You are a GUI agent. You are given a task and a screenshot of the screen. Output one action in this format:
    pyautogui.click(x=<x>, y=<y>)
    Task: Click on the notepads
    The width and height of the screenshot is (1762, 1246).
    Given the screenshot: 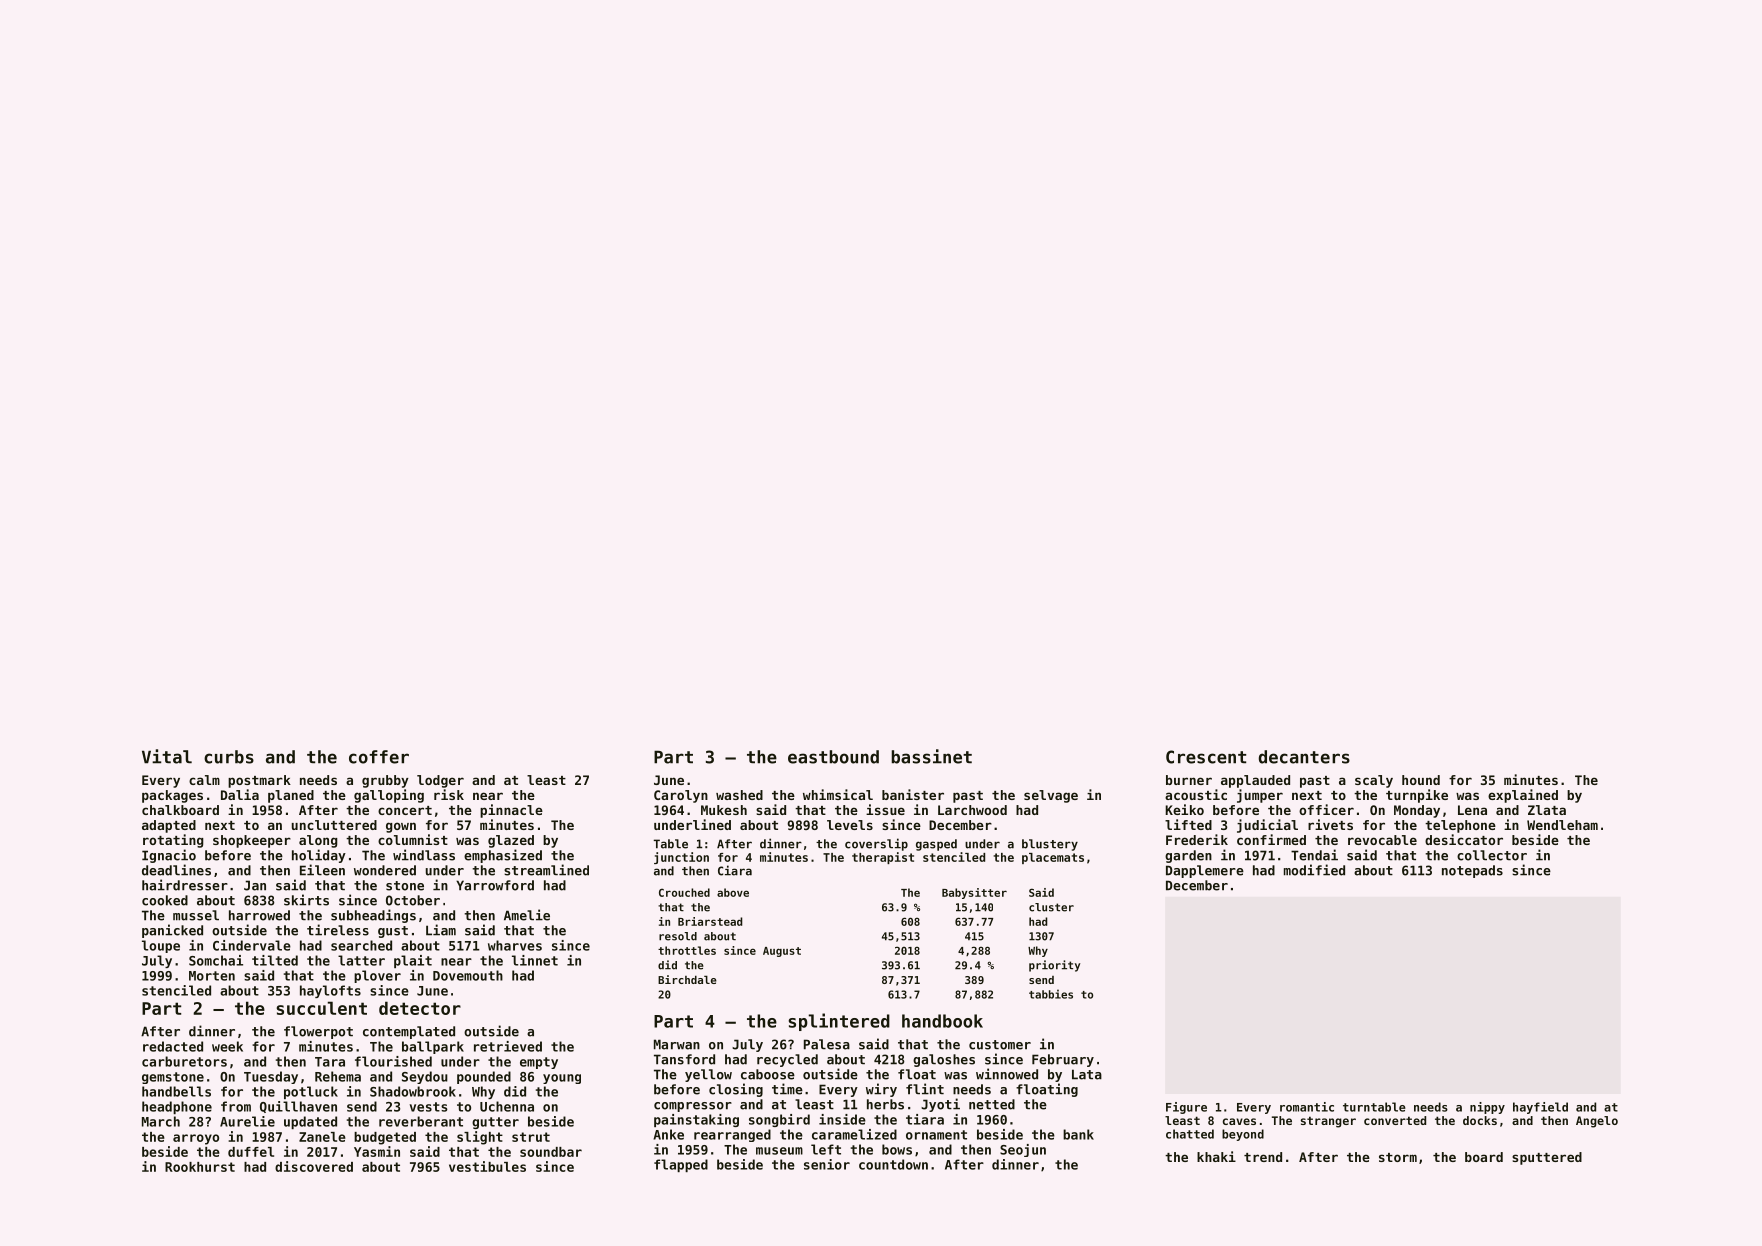 What is the action you would take?
    pyautogui.click(x=1472, y=871)
